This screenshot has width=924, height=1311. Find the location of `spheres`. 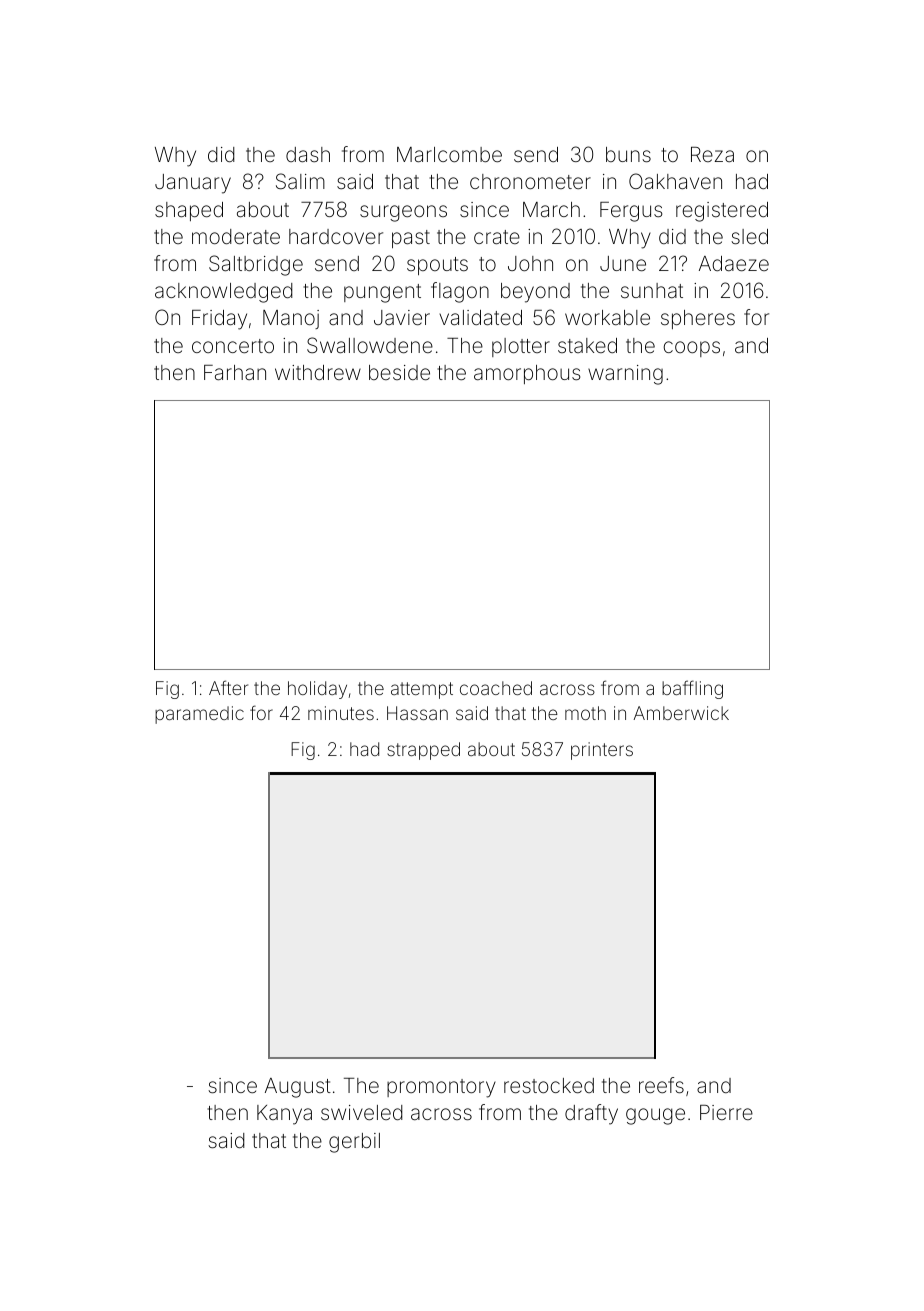

spheres is located at coordinates (698, 319).
